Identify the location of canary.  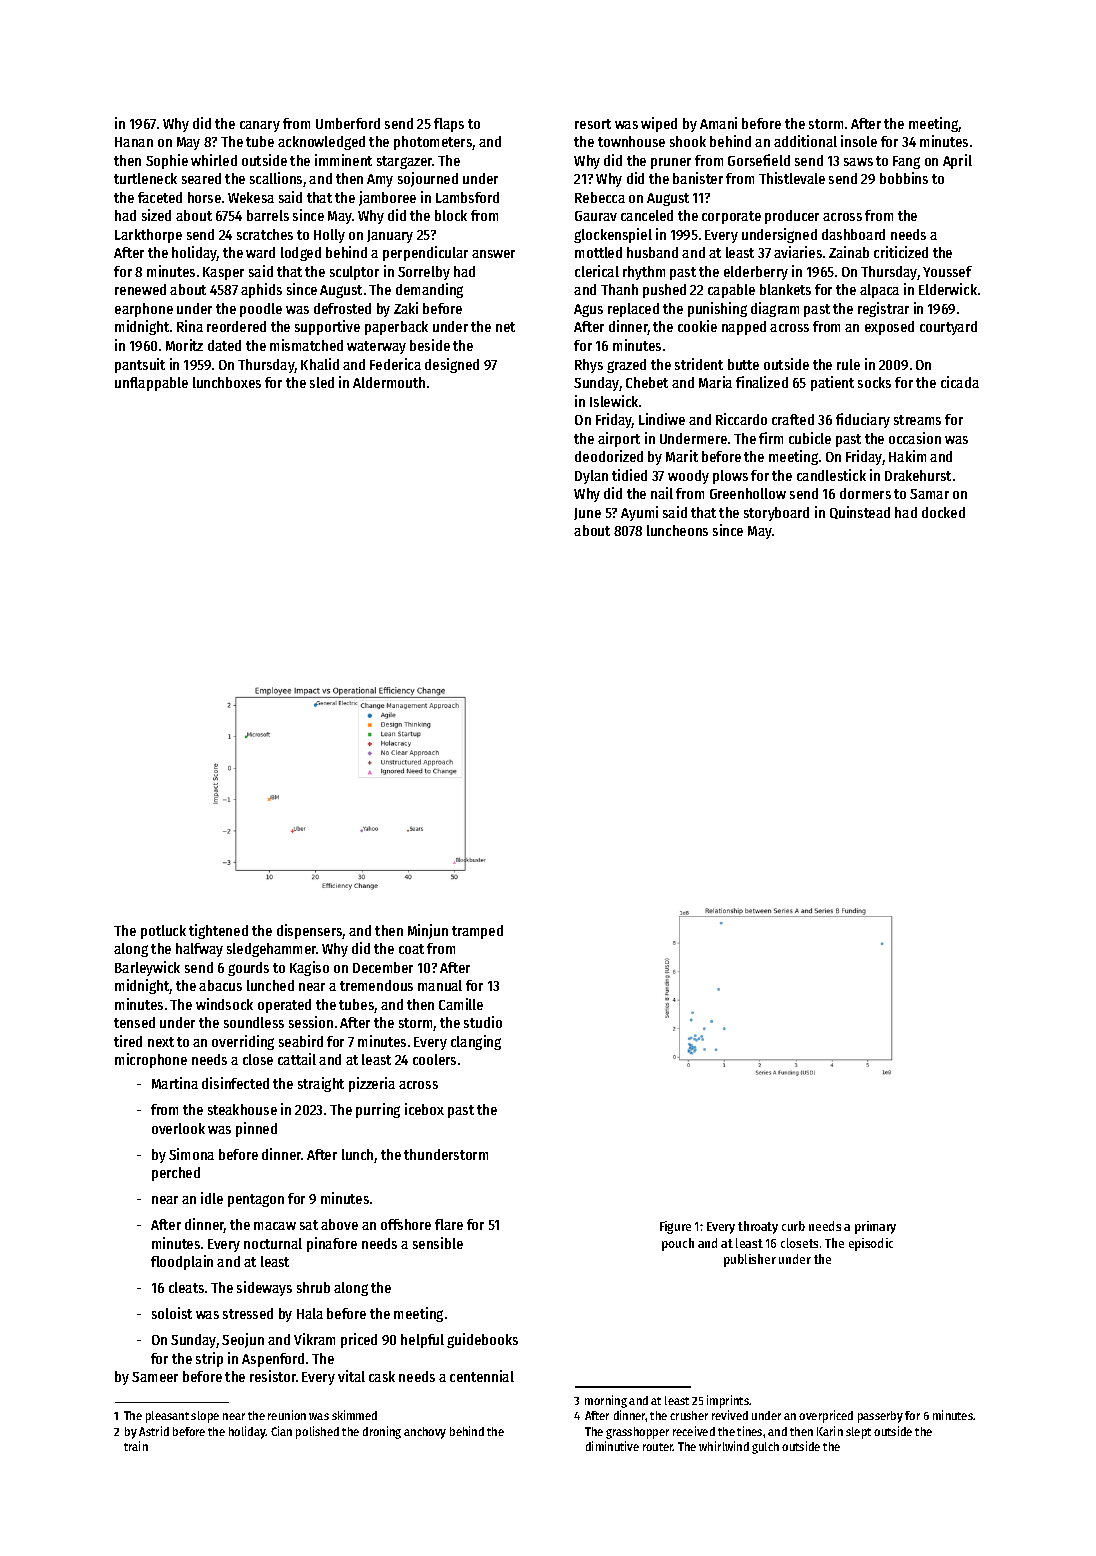
(260, 126).
